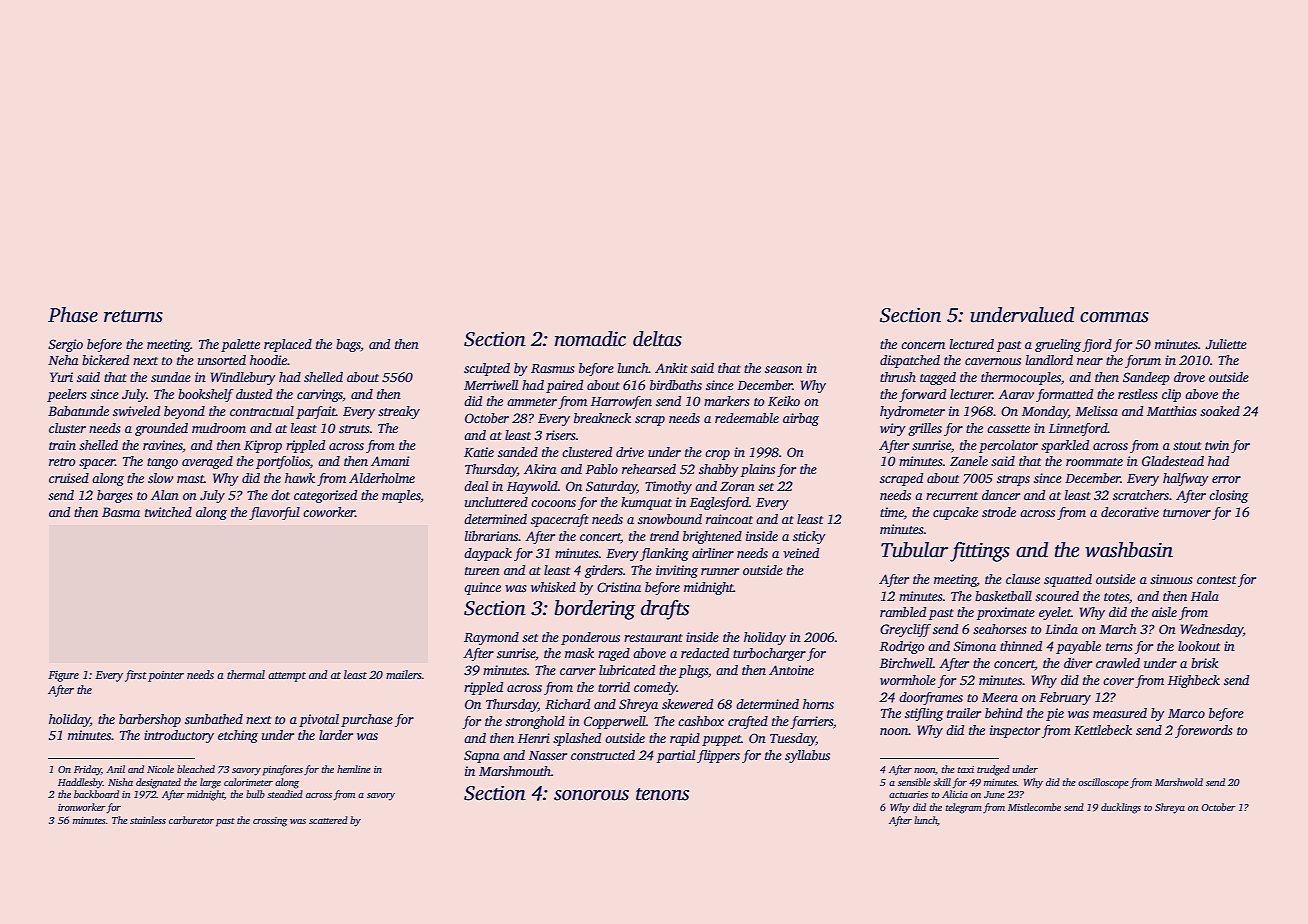 Image resolution: width=1308 pixels, height=924 pixels. Describe the element at coordinates (670, 519) in the screenshot. I see `snowbound` at that location.
